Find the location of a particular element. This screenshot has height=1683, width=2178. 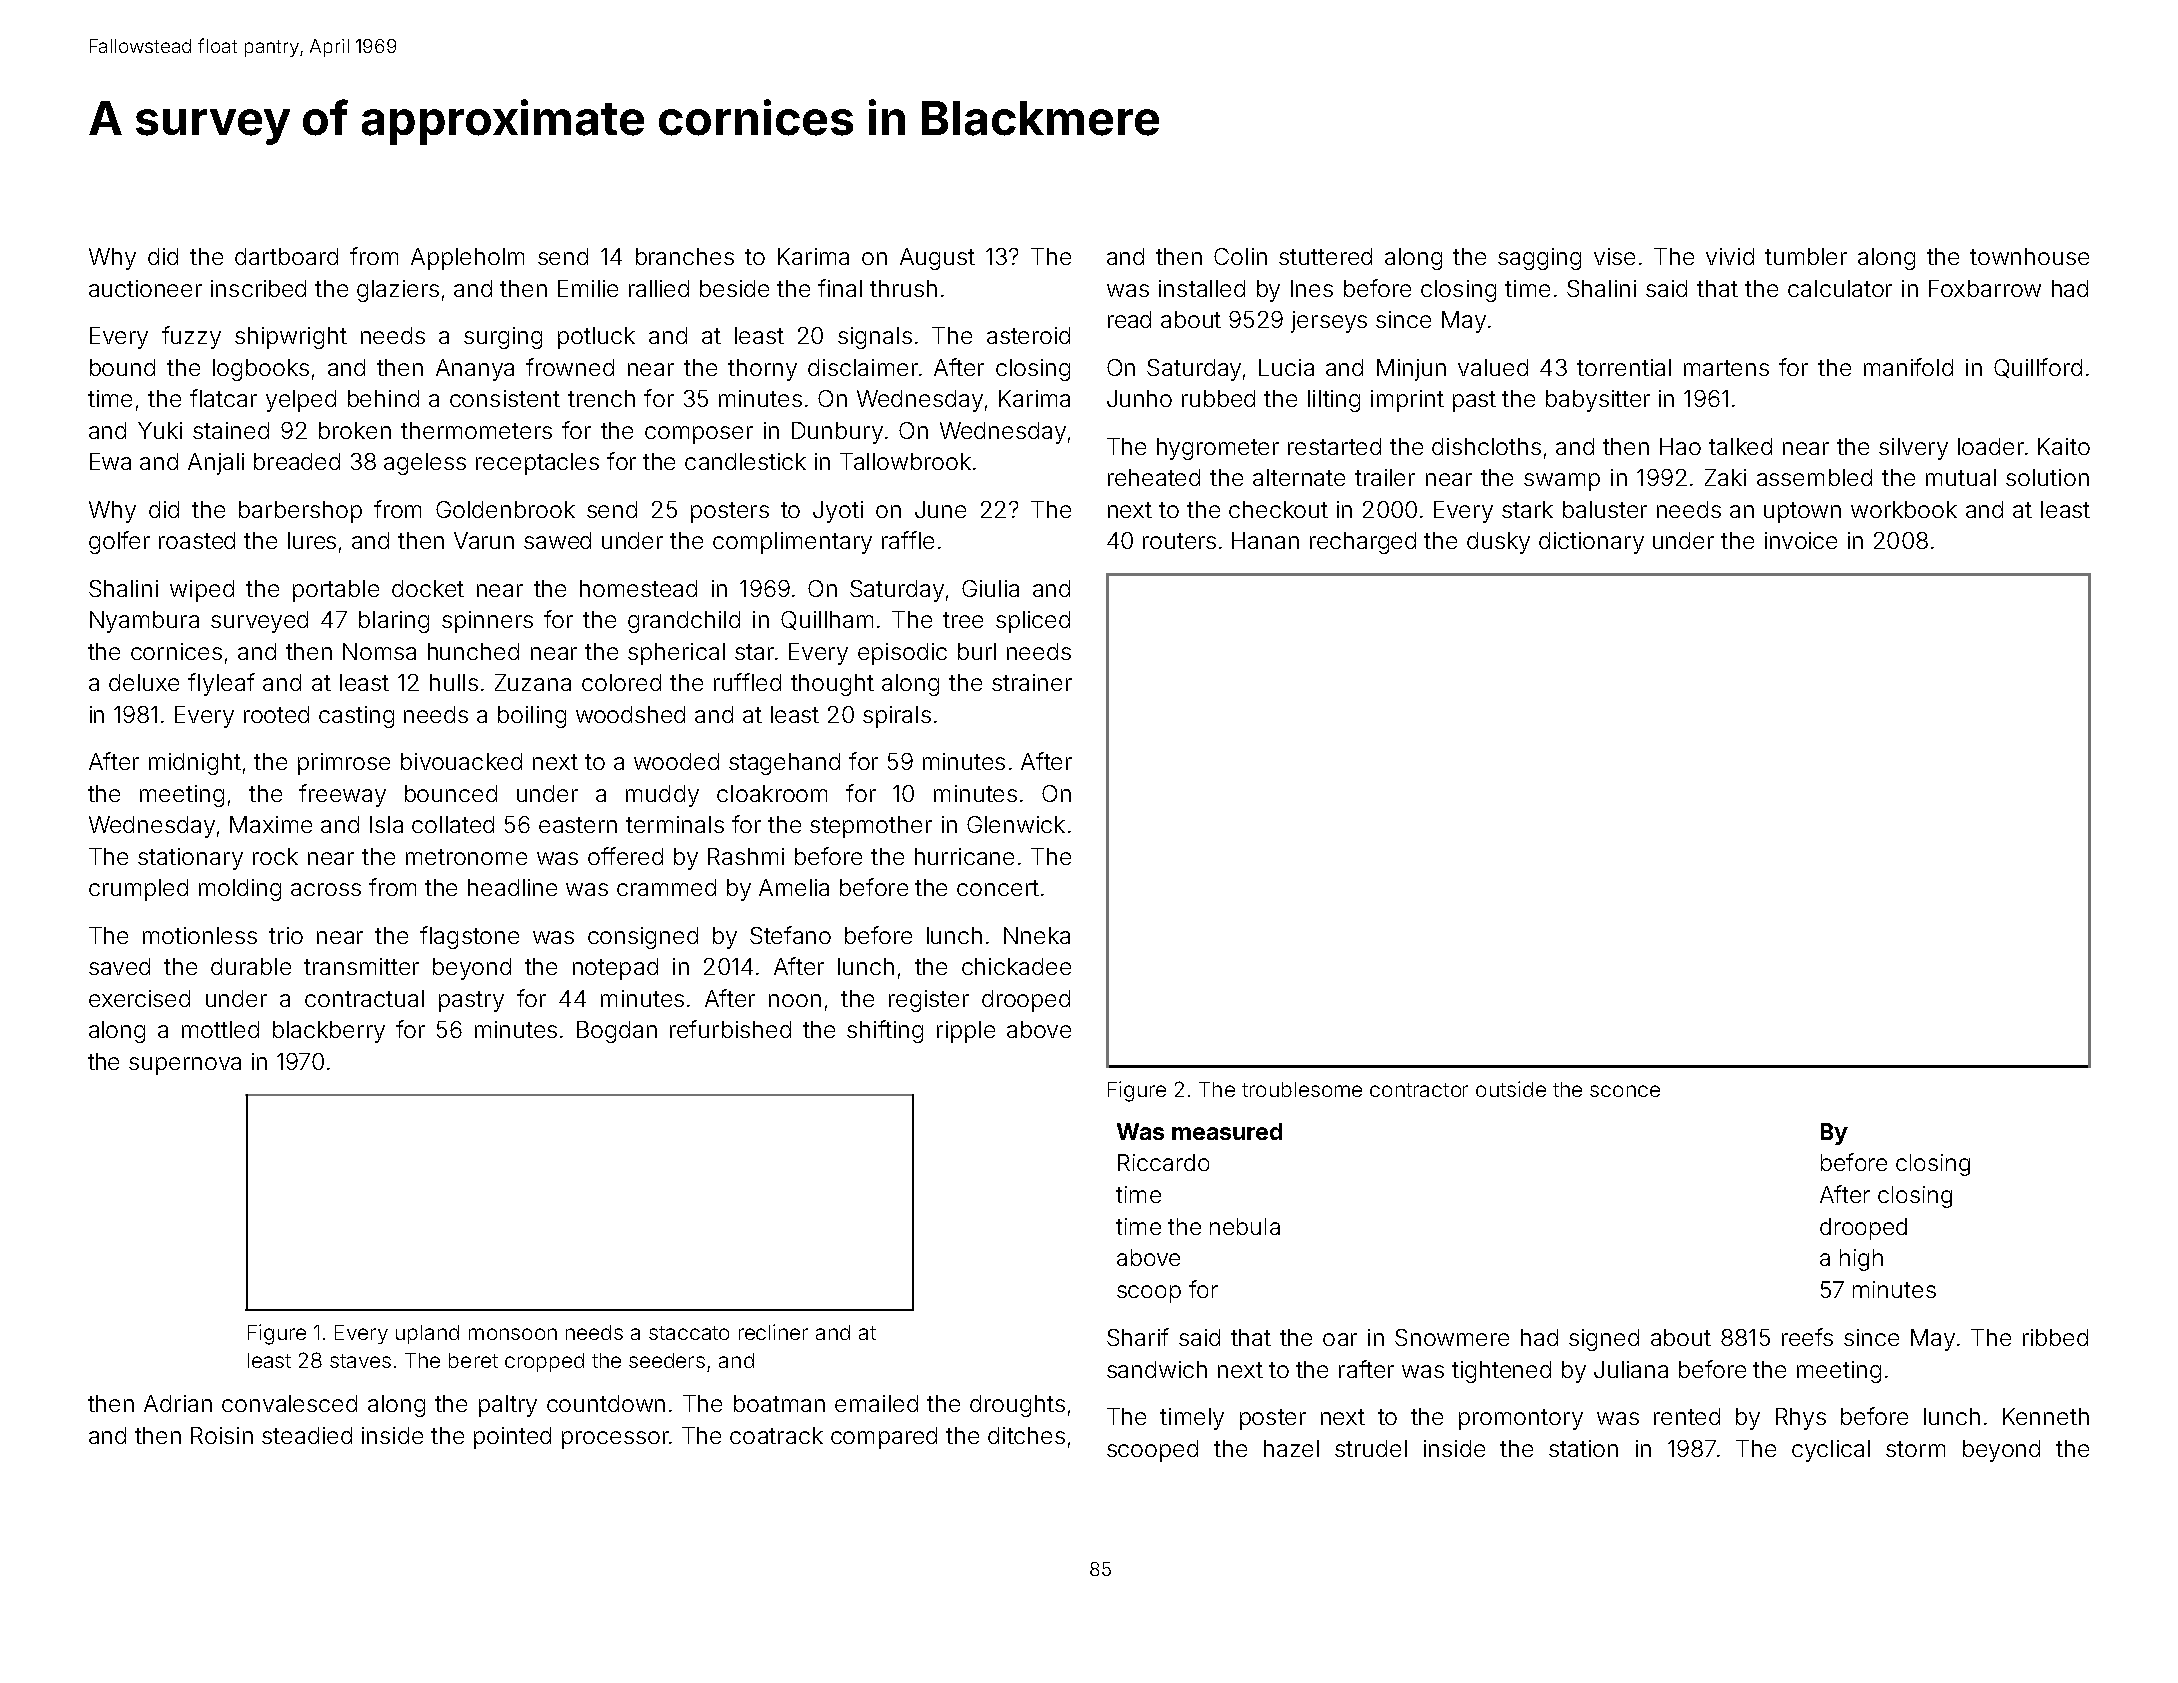

dishcloths is located at coordinates (1486, 446).
